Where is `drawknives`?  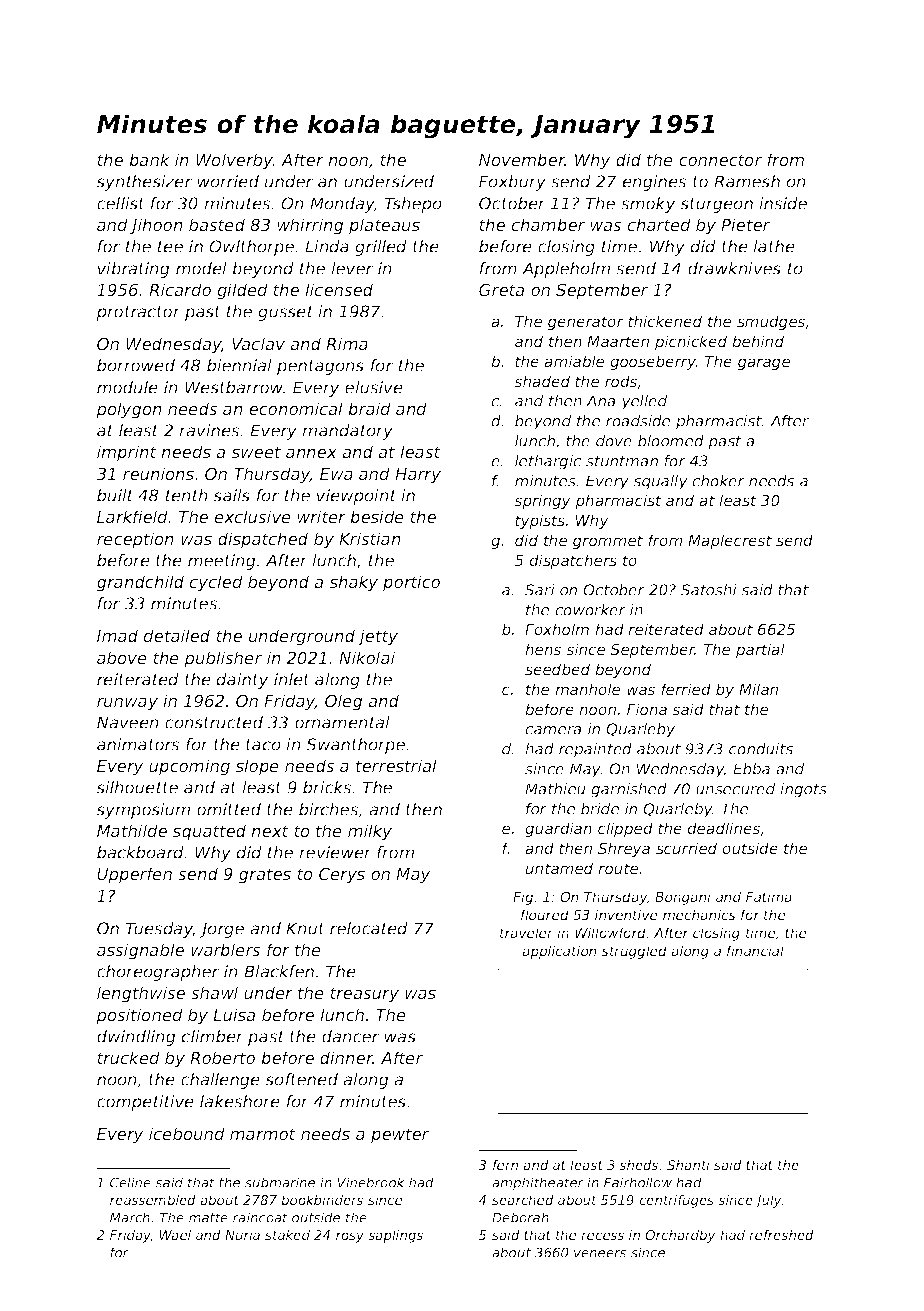 drawknives is located at coordinates (734, 268).
